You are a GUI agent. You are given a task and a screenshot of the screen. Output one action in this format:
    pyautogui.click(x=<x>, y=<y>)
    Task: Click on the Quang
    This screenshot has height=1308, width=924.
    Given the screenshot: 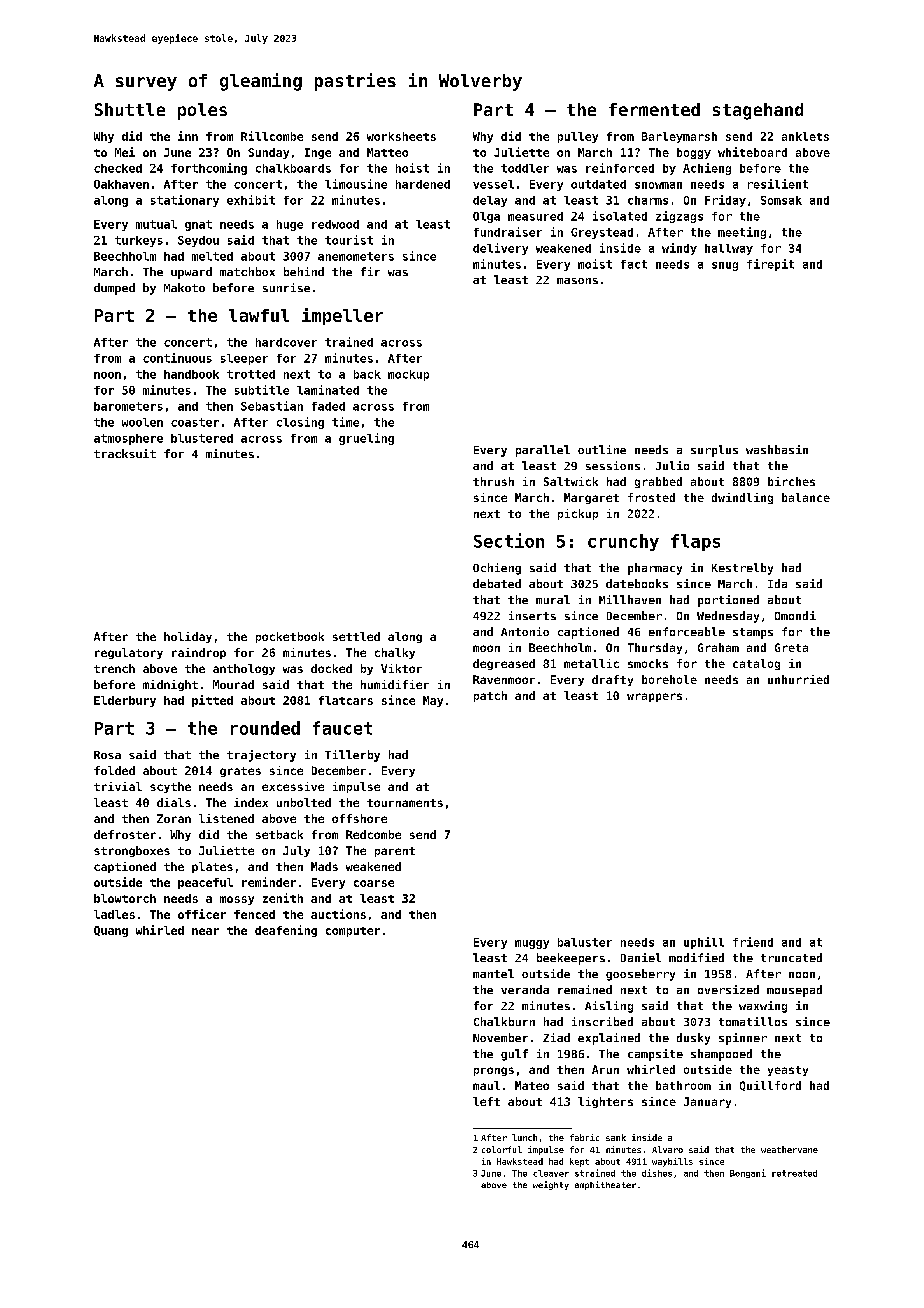 What is the action you would take?
    pyautogui.click(x=111, y=931)
